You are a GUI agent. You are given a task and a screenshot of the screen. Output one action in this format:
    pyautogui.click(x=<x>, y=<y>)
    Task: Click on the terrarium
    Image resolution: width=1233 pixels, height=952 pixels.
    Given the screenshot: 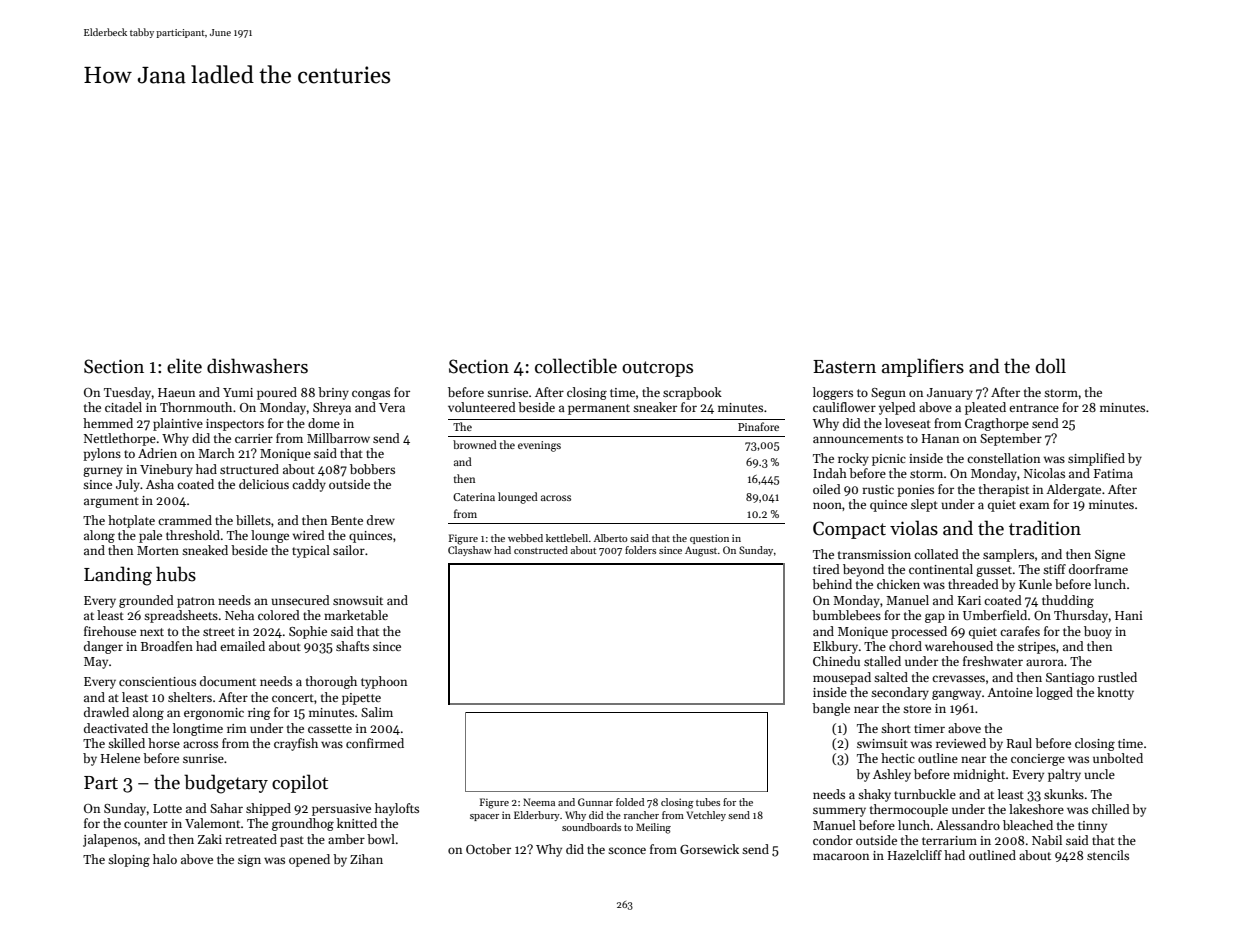 What is the action you would take?
    pyautogui.click(x=949, y=840)
